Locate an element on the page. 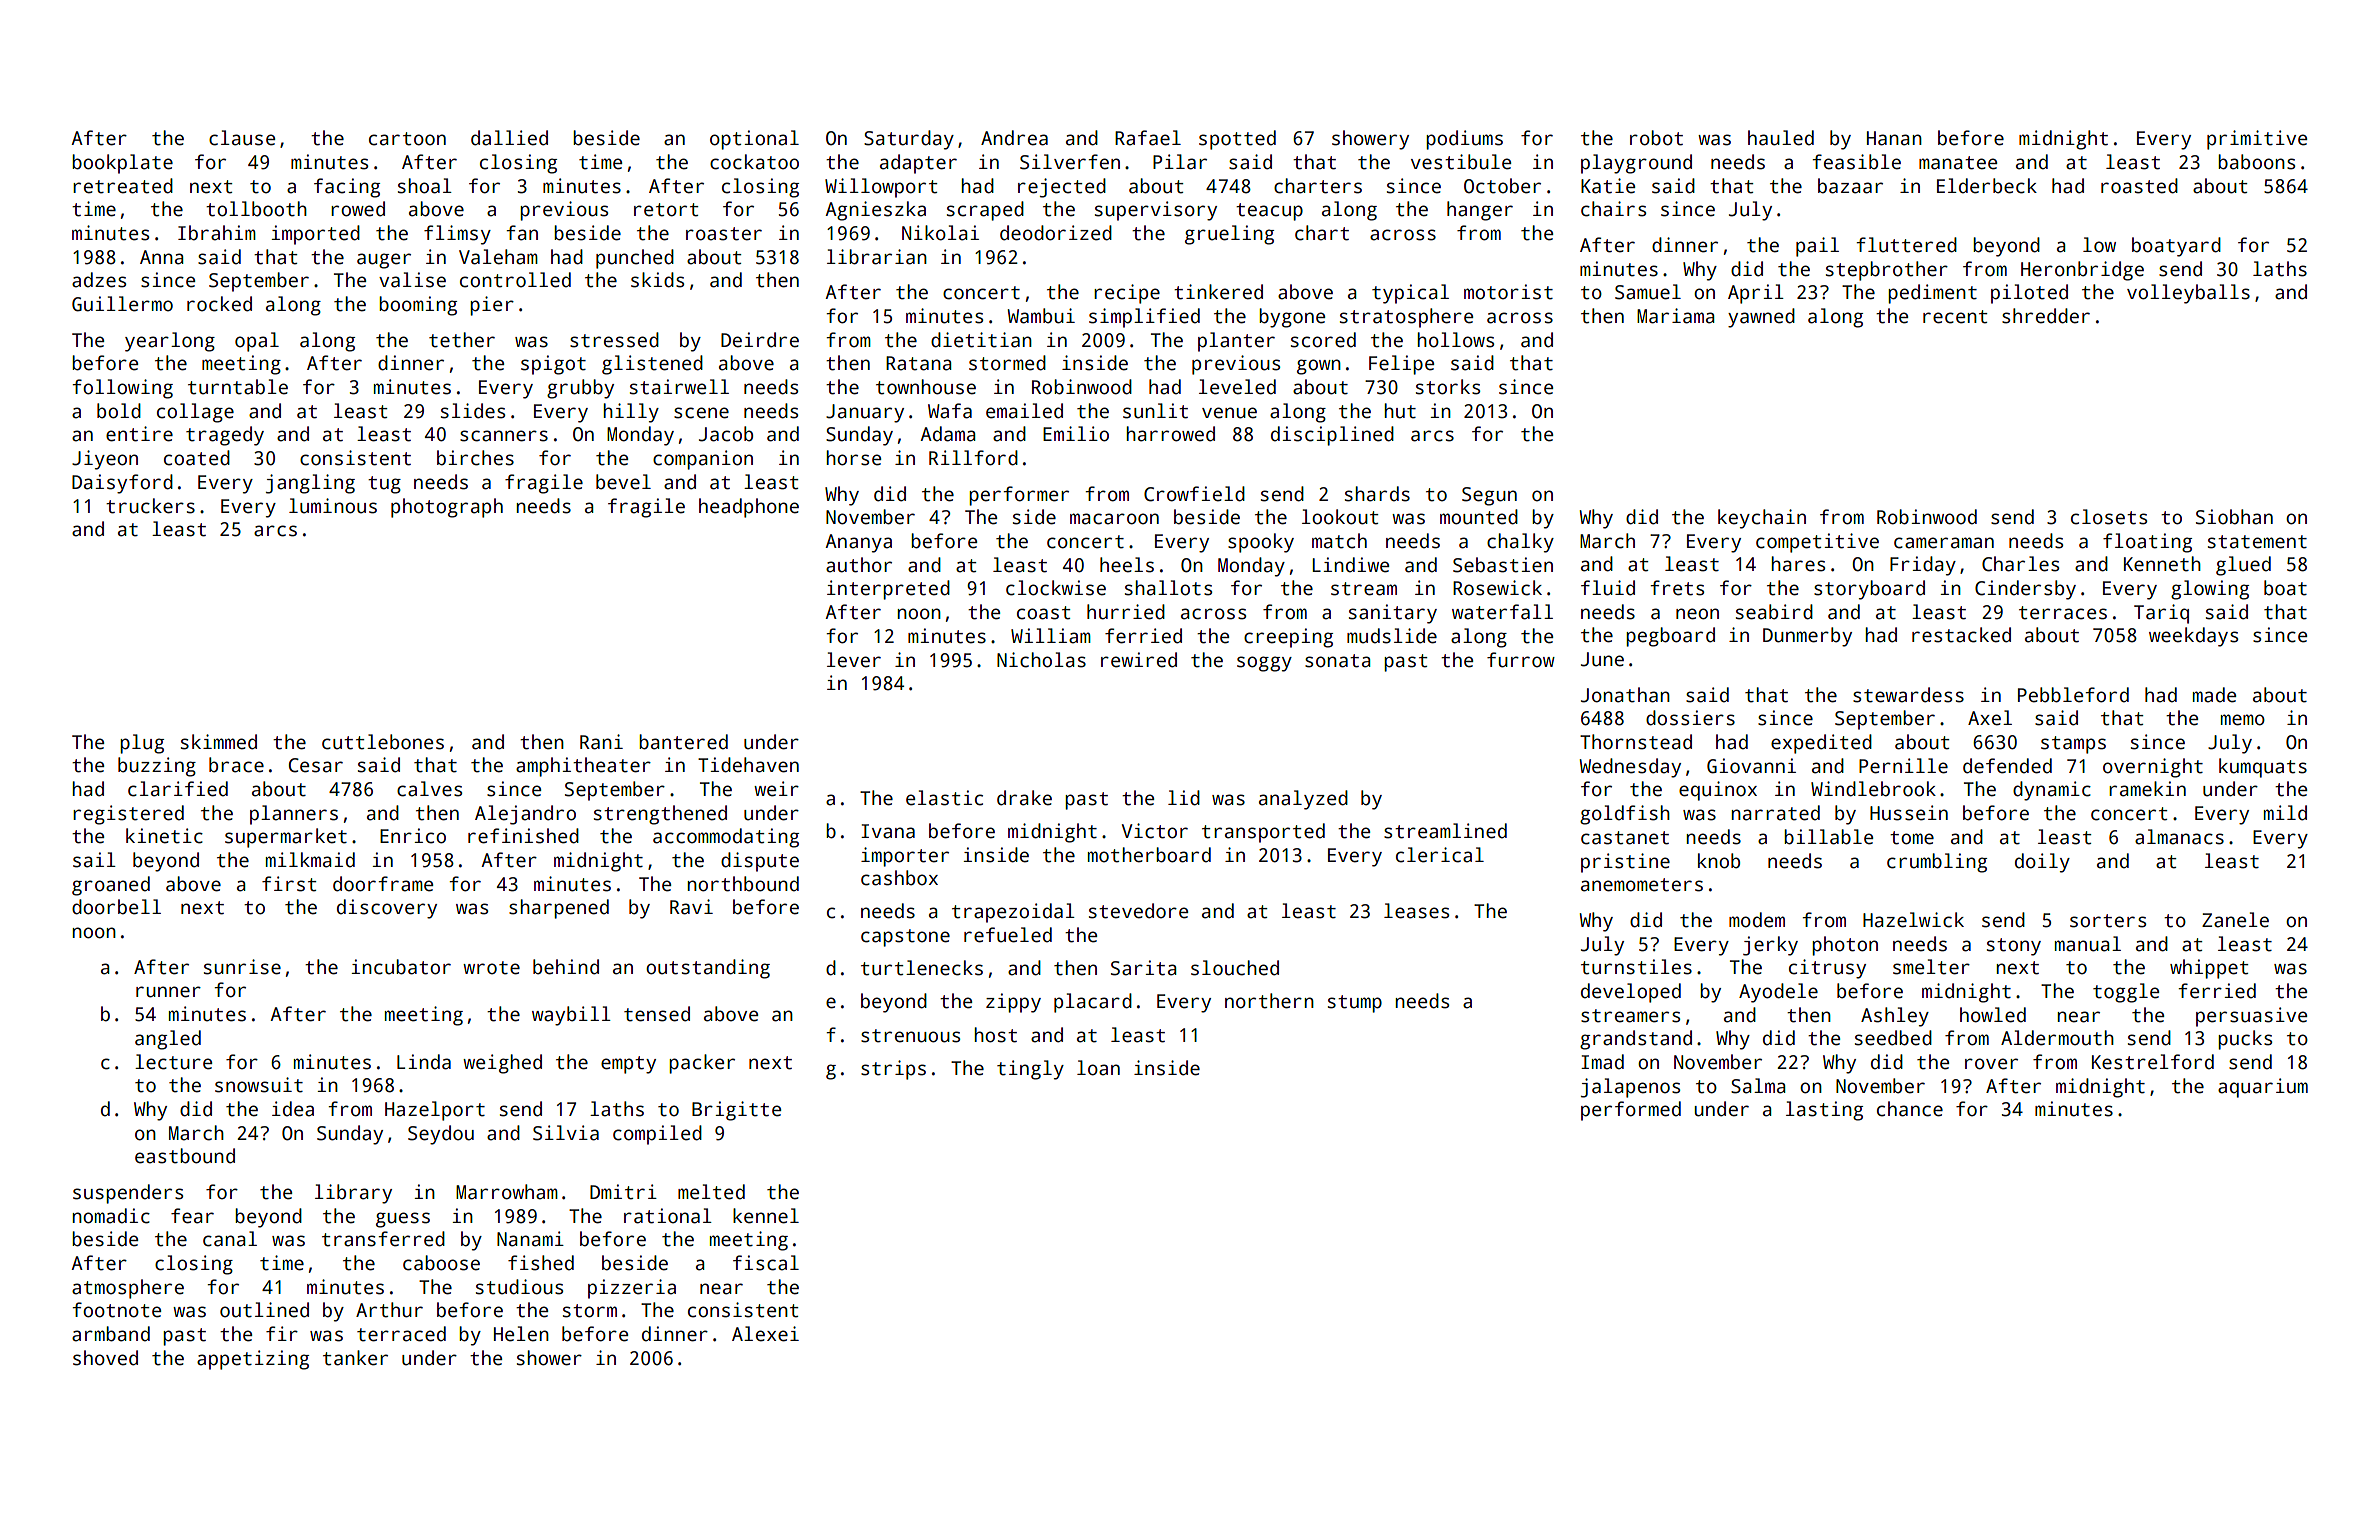 Image resolution: width=2380 pixels, height=1540 pixels. Zanele is located at coordinates (2235, 920).
